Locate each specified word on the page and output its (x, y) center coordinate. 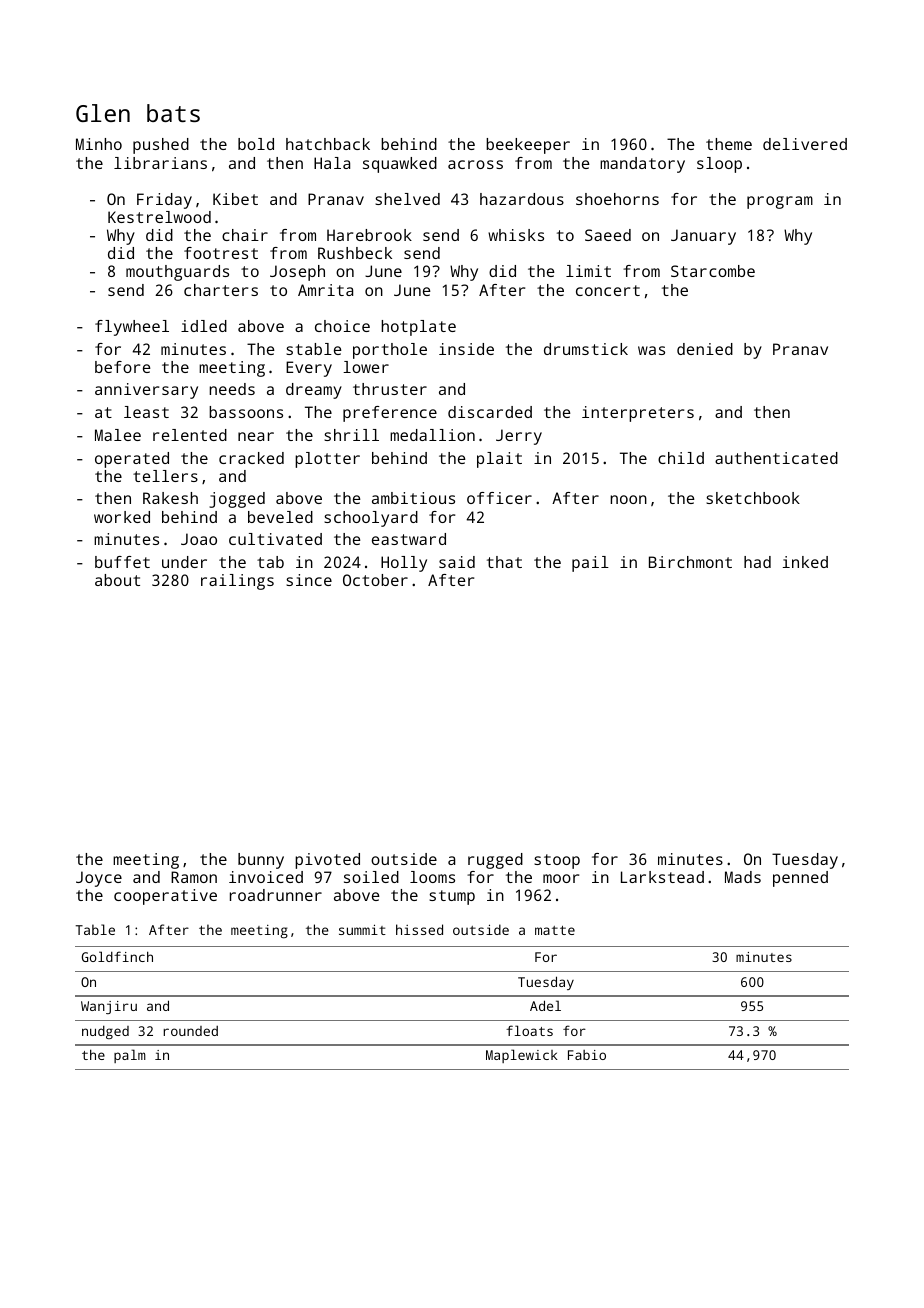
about (117, 580)
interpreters (638, 414)
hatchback (328, 144)
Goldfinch (117, 956)
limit (588, 271)
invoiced (266, 877)
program (780, 202)
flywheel (132, 328)
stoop (557, 861)
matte (555, 930)
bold (256, 144)
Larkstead (662, 877)
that (504, 562)
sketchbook (753, 498)
